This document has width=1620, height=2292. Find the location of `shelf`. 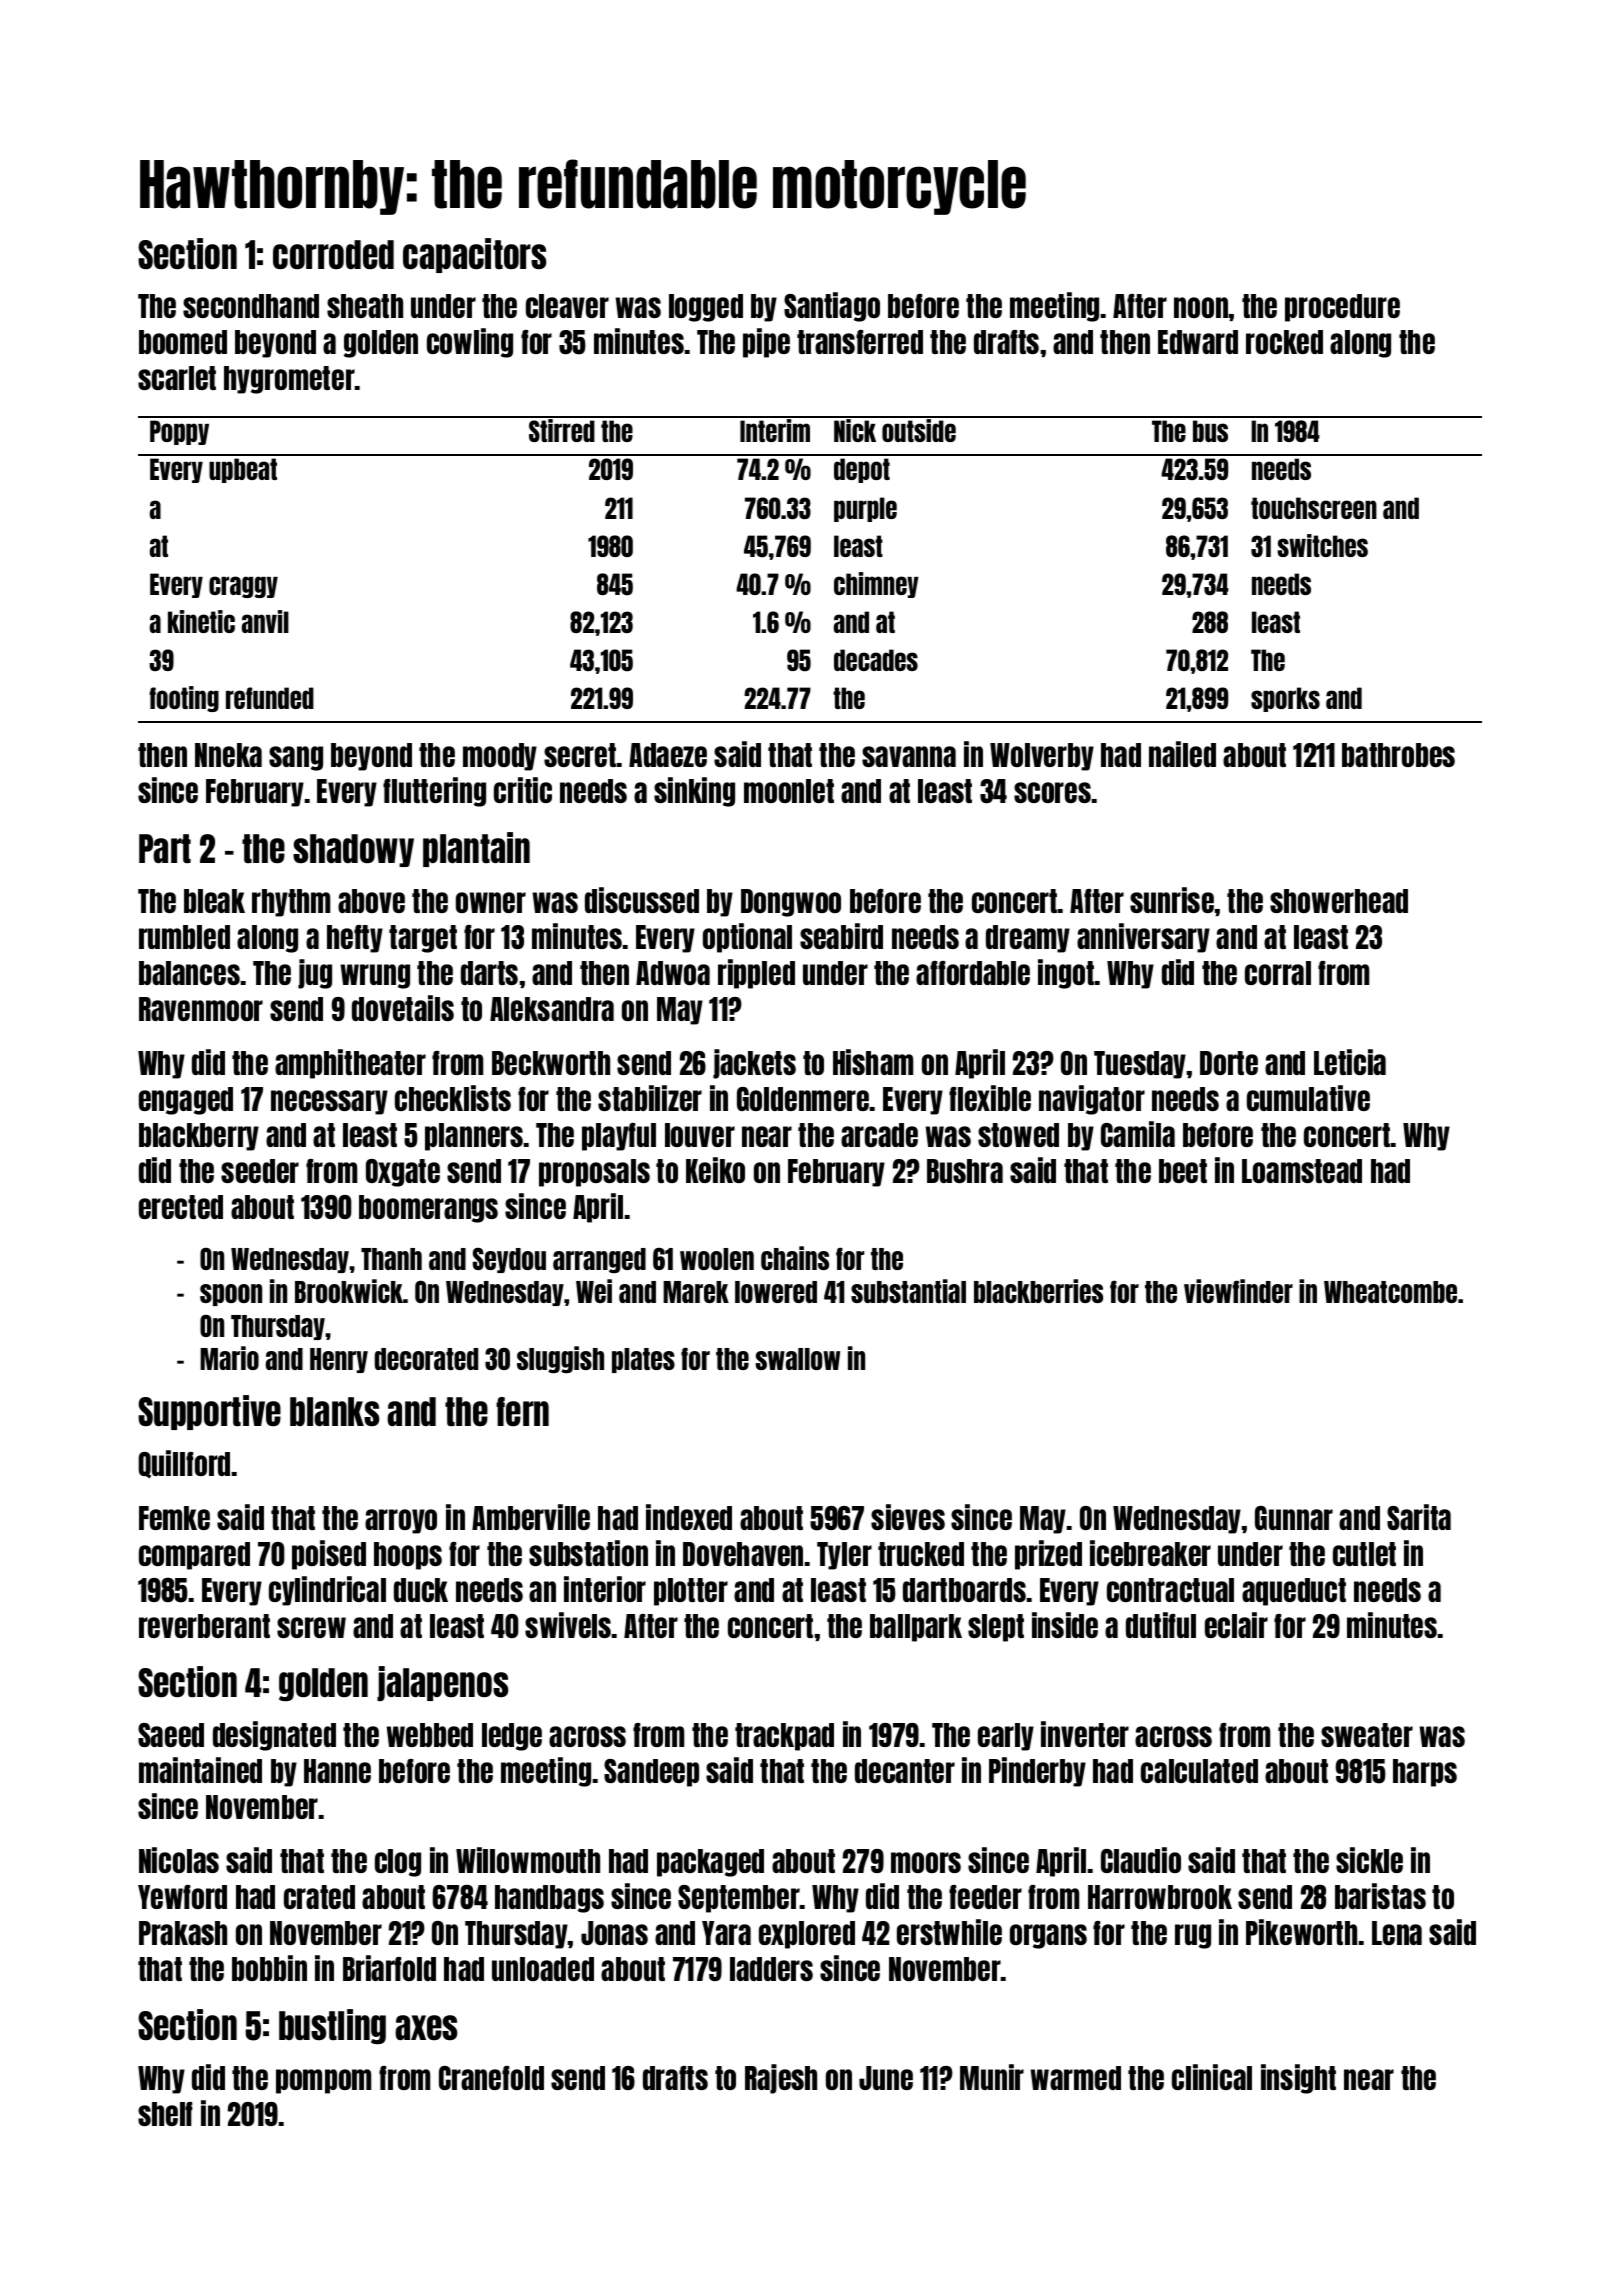

shelf is located at coordinates (165, 2114).
